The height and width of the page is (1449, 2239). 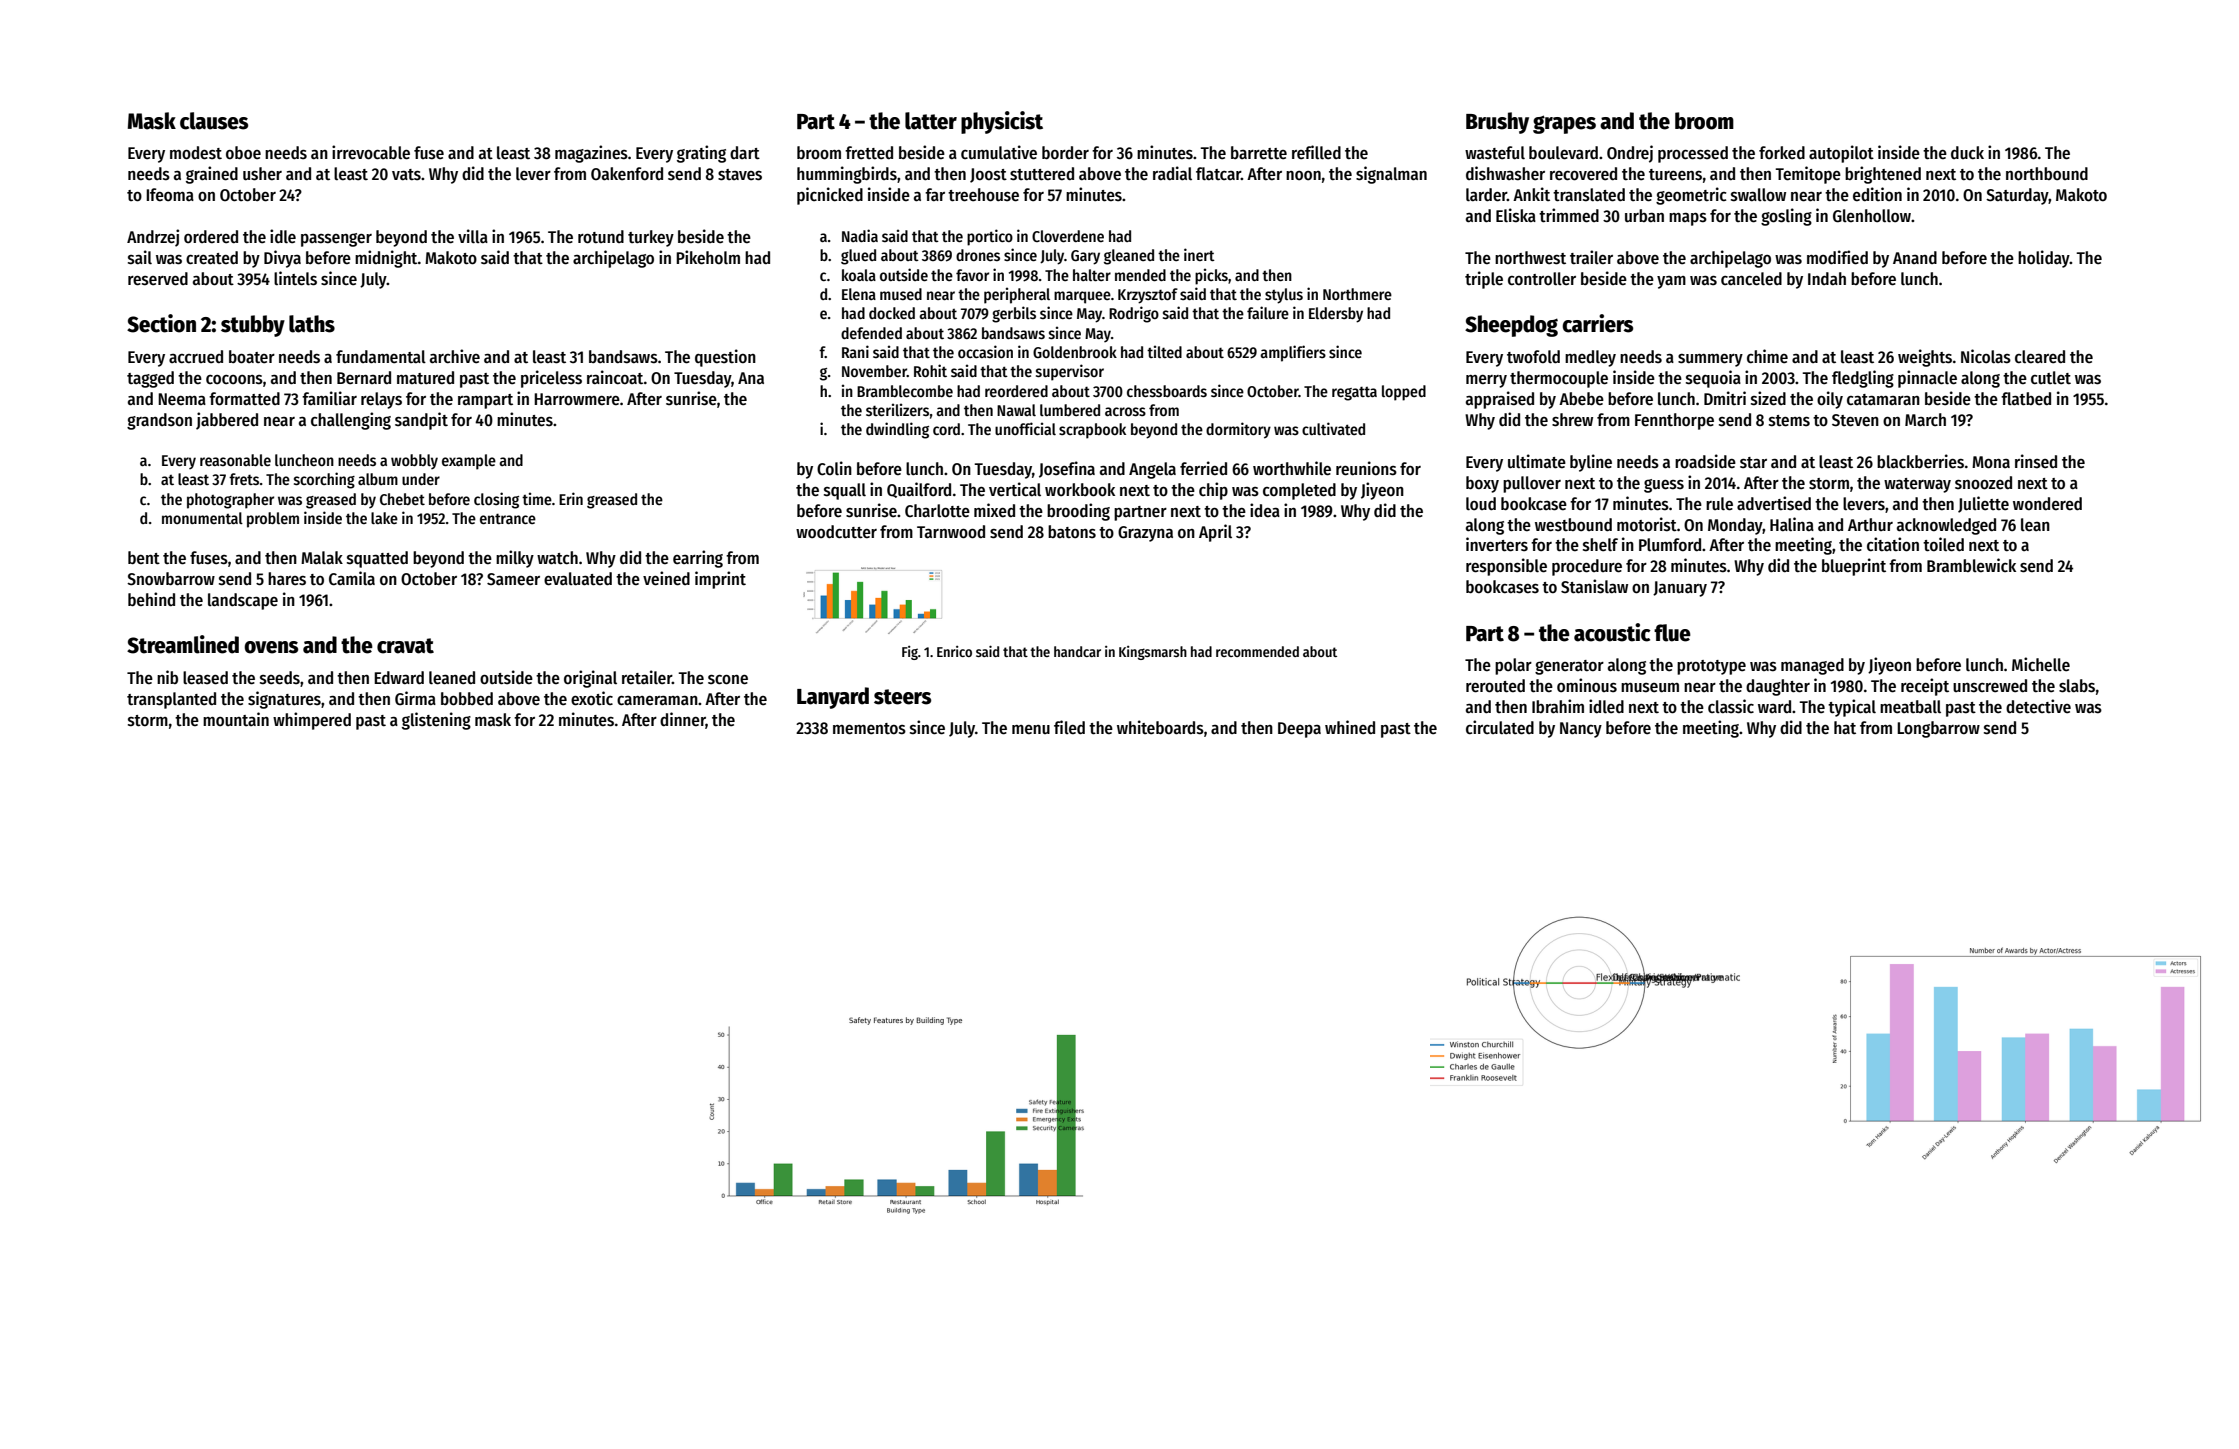 What do you see at coordinates (455, 356) in the page?
I see `archive` at bounding box center [455, 356].
